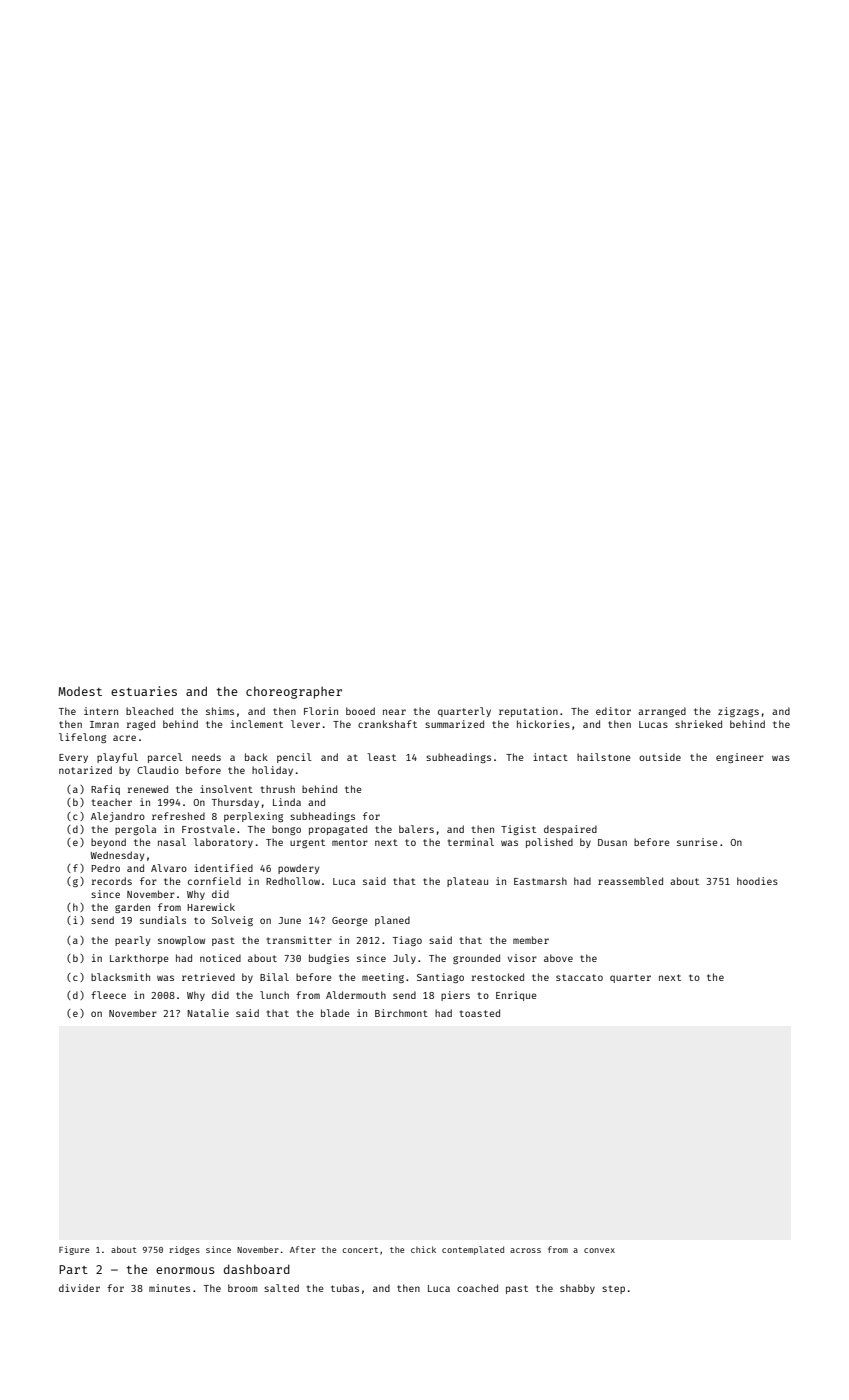  What do you see at coordinates (613, 711) in the image?
I see `editor` at bounding box center [613, 711].
